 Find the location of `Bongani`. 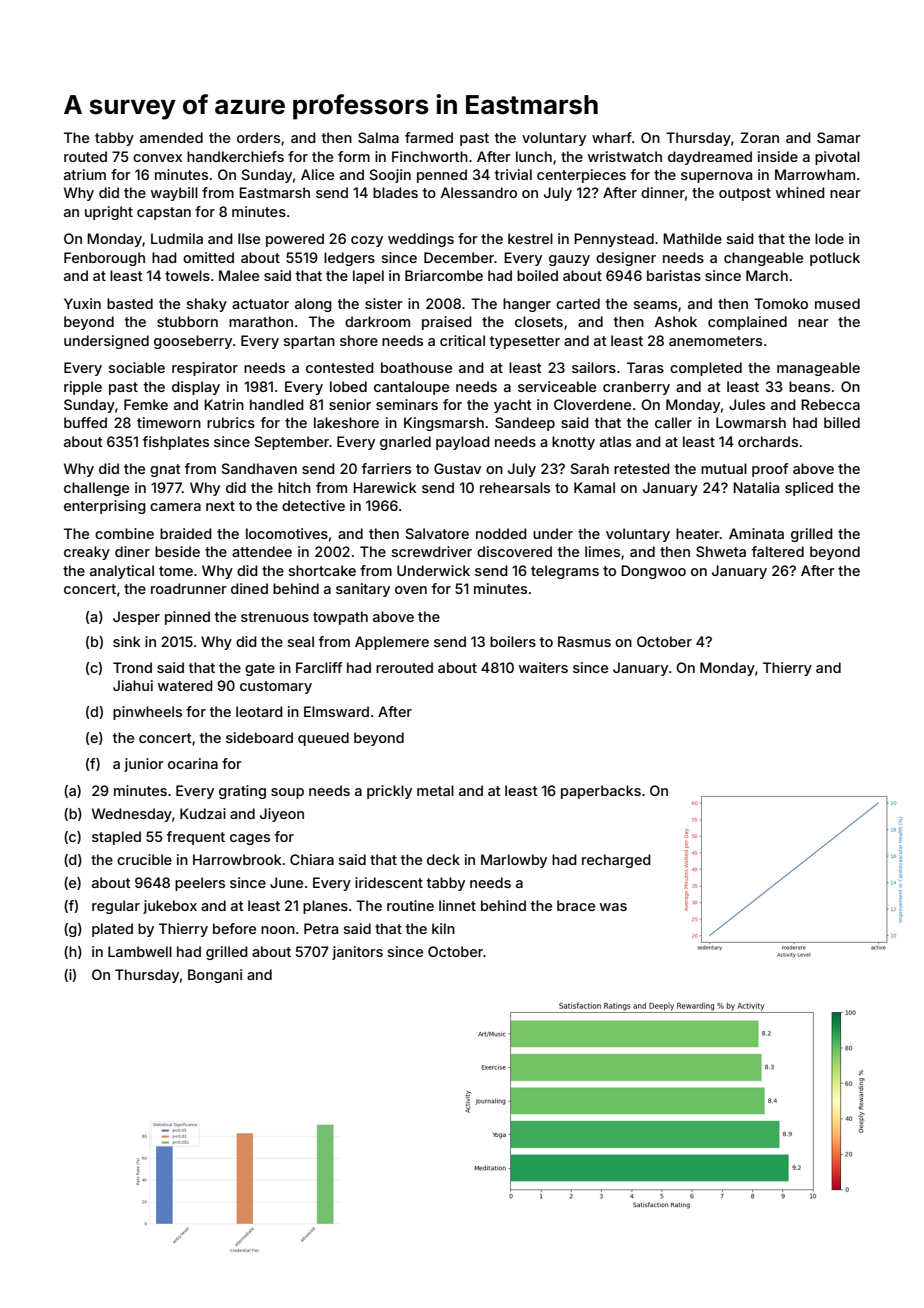

Bongani is located at coordinates (215, 976).
